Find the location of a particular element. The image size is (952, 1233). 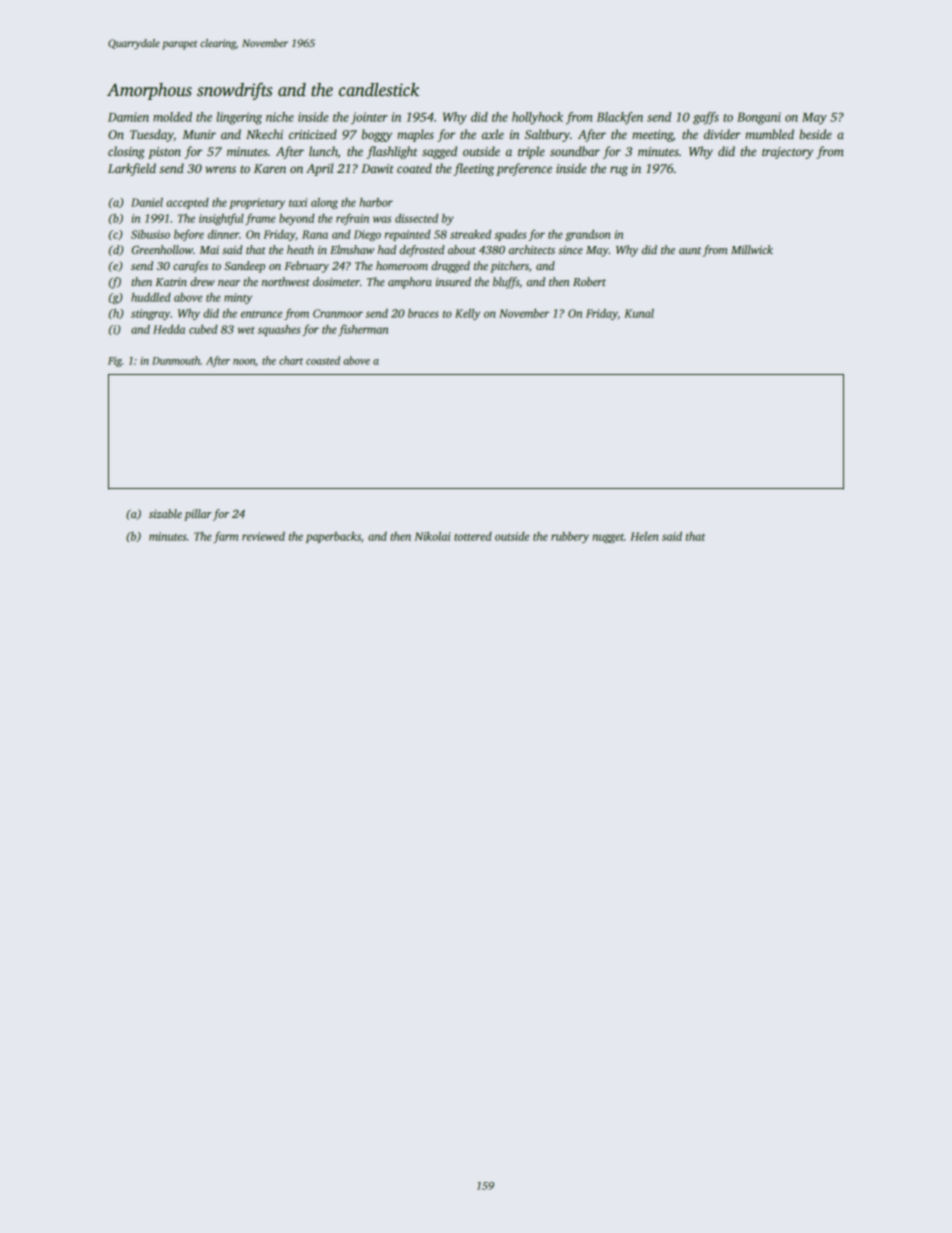

coasted is located at coordinates (323, 360).
